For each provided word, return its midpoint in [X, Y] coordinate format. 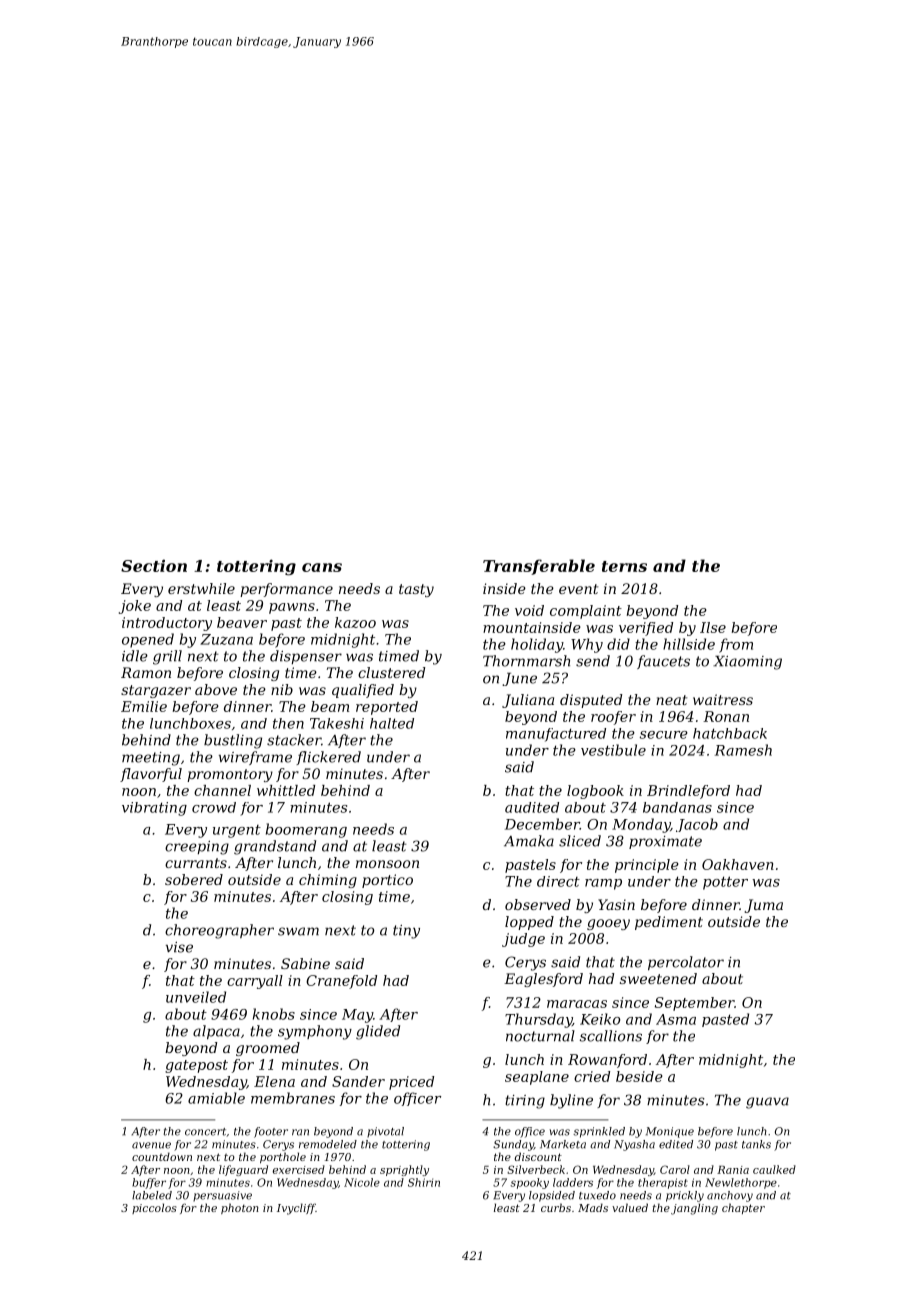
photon [240, 1208]
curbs [556, 1207]
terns [624, 566]
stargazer [156, 691]
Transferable [539, 567]
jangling [694, 1209]
